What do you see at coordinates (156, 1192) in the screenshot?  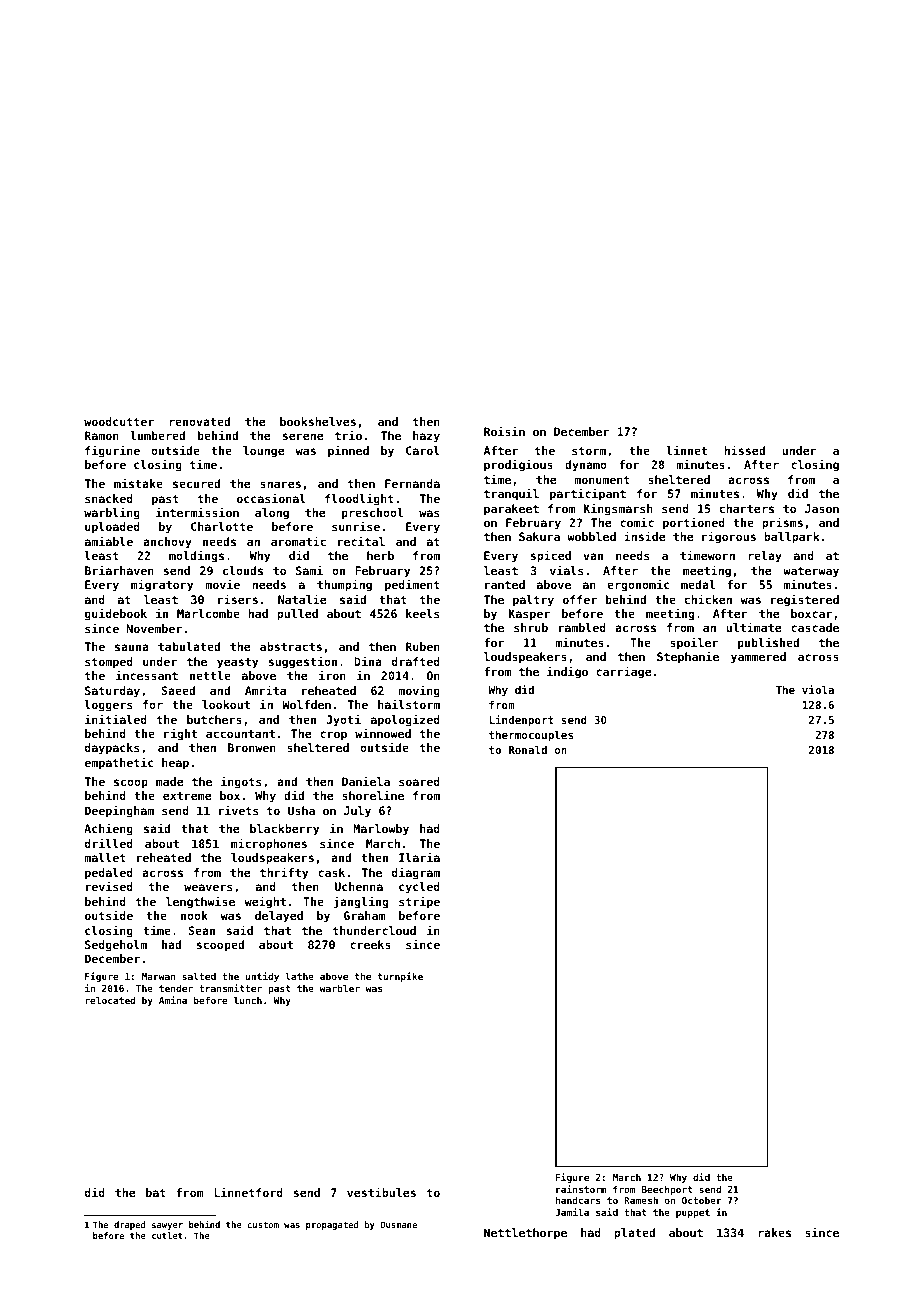 I see `bat` at bounding box center [156, 1192].
